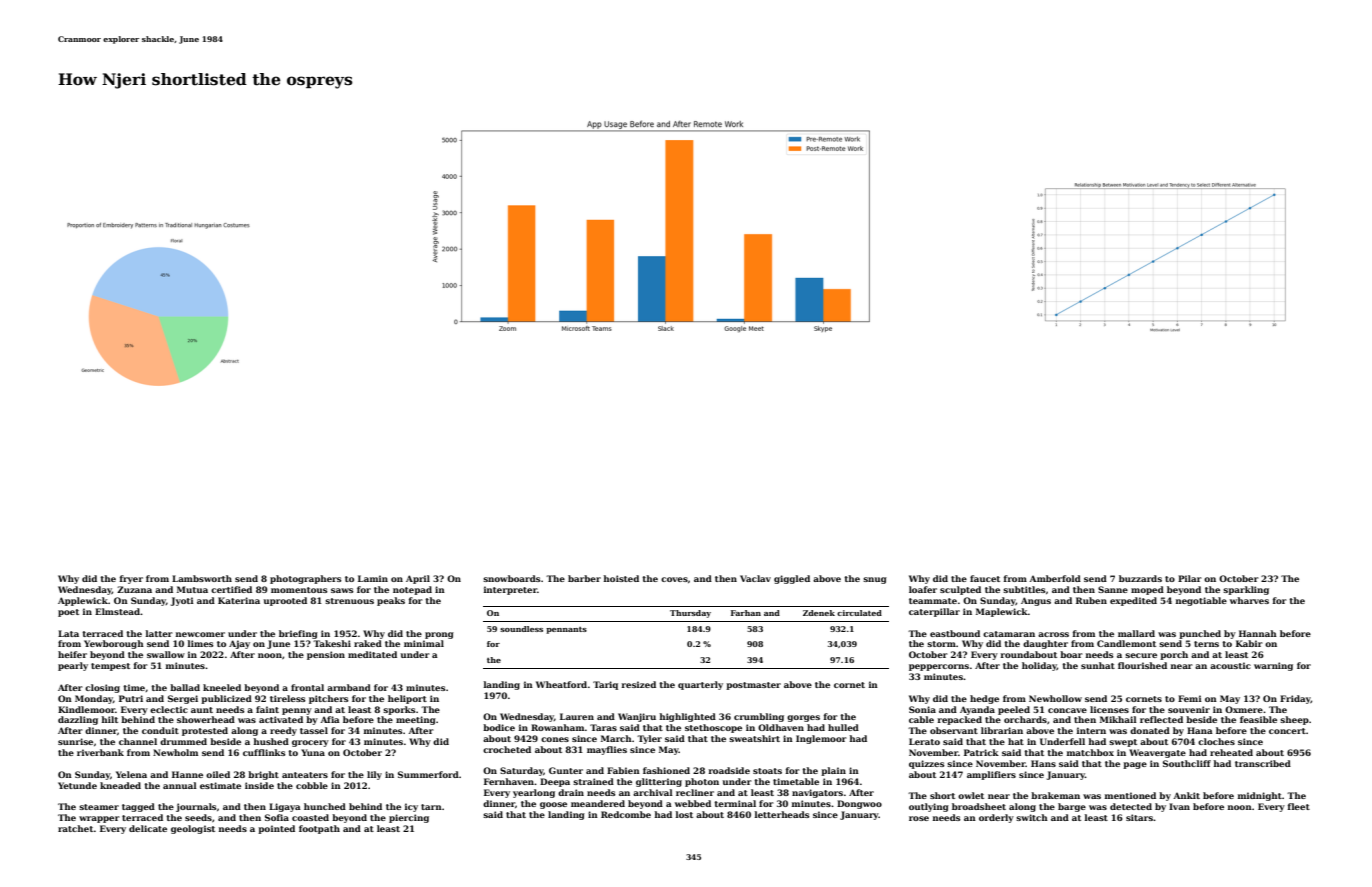 Image resolution: width=1372 pixels, height=887 pixels. I want to click on teammate, so click(933, 601).
